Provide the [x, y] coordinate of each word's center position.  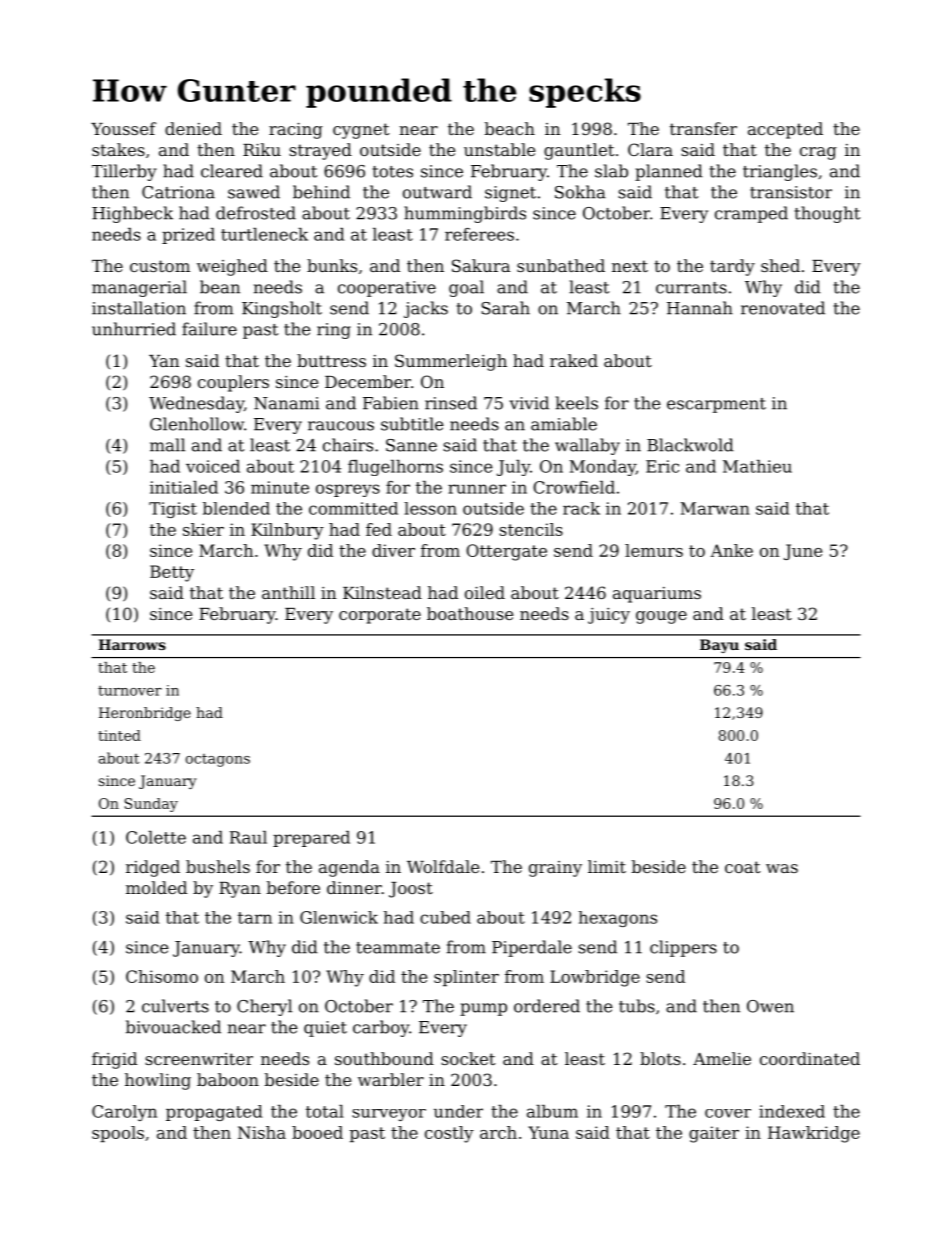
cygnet [361, 131]
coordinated [810, 1058]
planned [669, 172]
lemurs [654, 550]
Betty [172, 573]
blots [660, 1058]
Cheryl [264, 1007]
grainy [555, 869]
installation [139, 308]
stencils [531, 529]
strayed [320, 151]
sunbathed [561, 265]
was [782, 868]
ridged [153, 868]
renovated [783, 308]
